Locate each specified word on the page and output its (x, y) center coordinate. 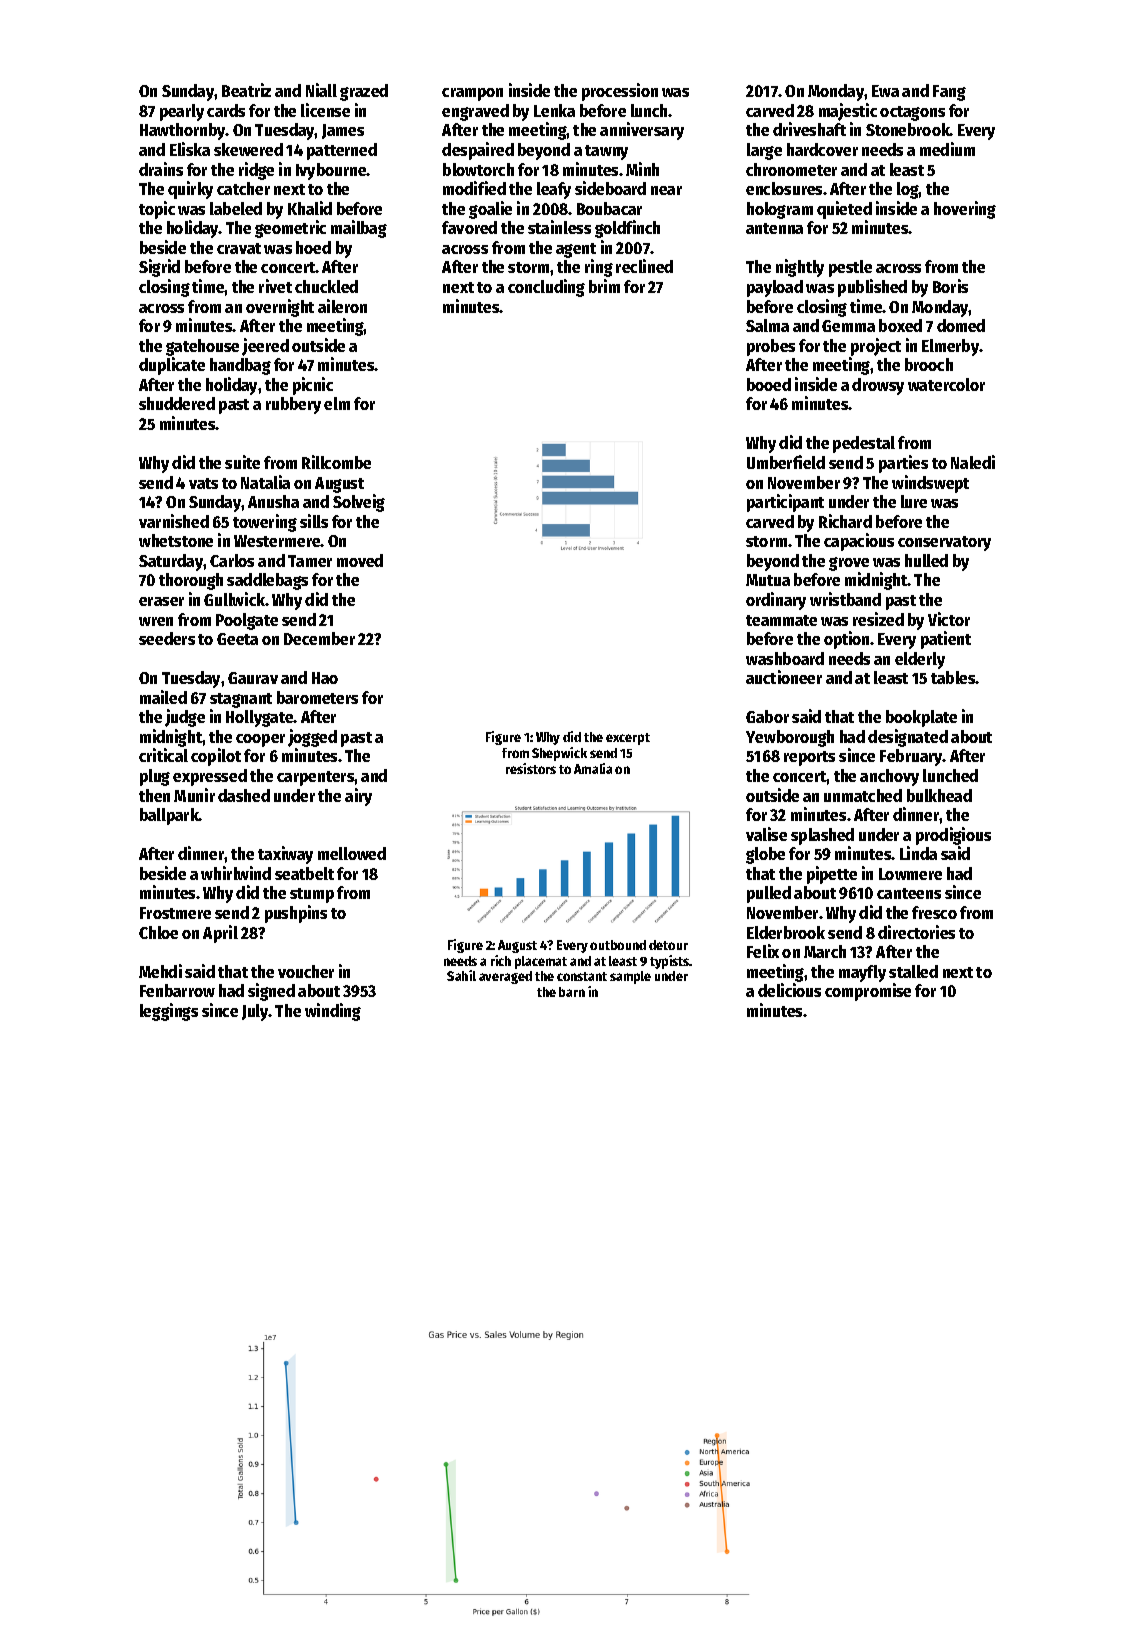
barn (572, 992)
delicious (789, 990)
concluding (546, 288)
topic (157, 210)
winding (333, 1012)
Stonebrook (908, 129)
